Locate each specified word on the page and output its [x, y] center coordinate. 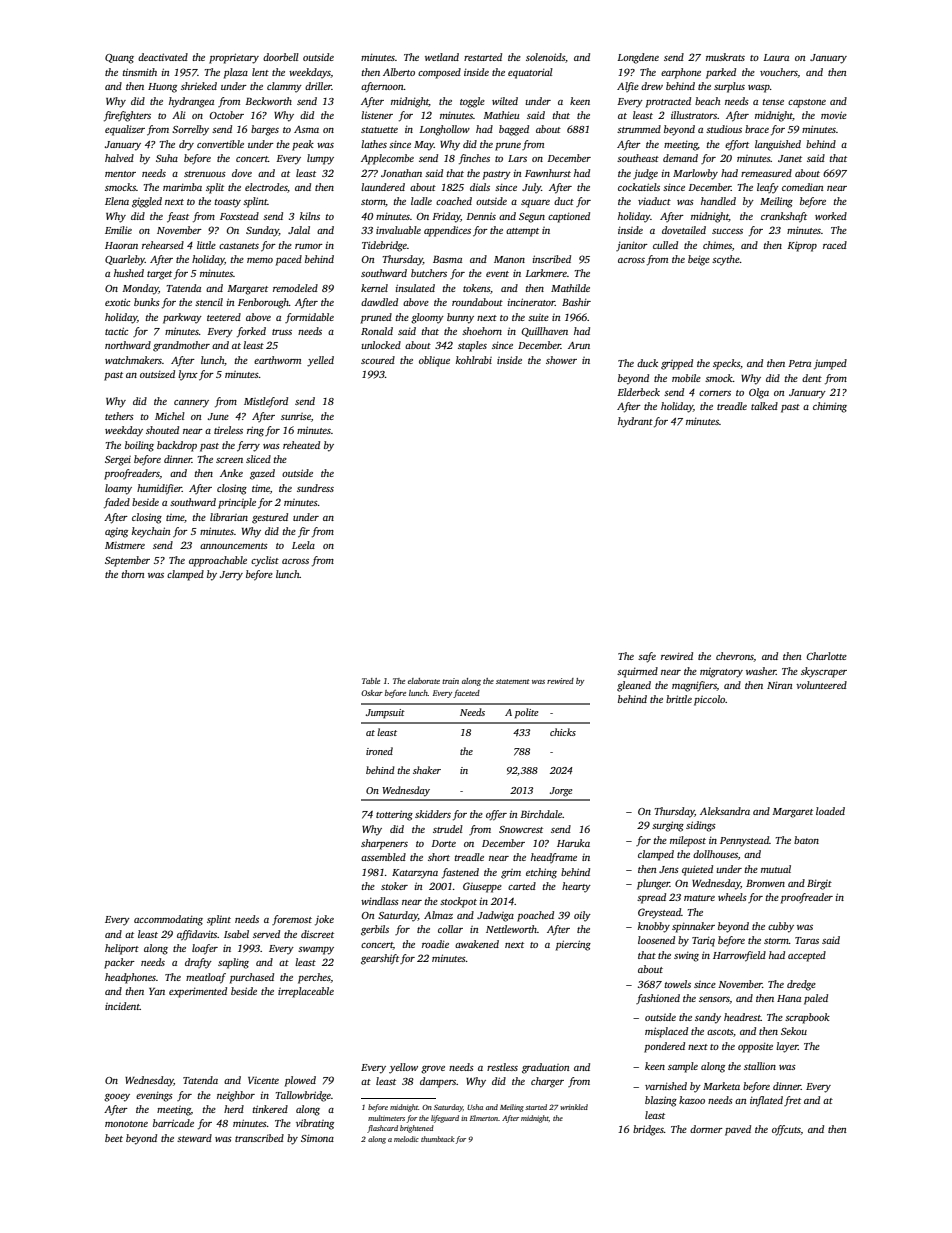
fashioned [658, 999]
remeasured [766, 173]
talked [764, 406]
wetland [442, 57]
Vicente [263, 1080]
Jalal [299, 230]
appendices [447, 231]
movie [834, 115]
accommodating [168, 920]
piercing [573, 945]
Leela [303, 545]
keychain [151, 532]
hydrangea [191, 102]
